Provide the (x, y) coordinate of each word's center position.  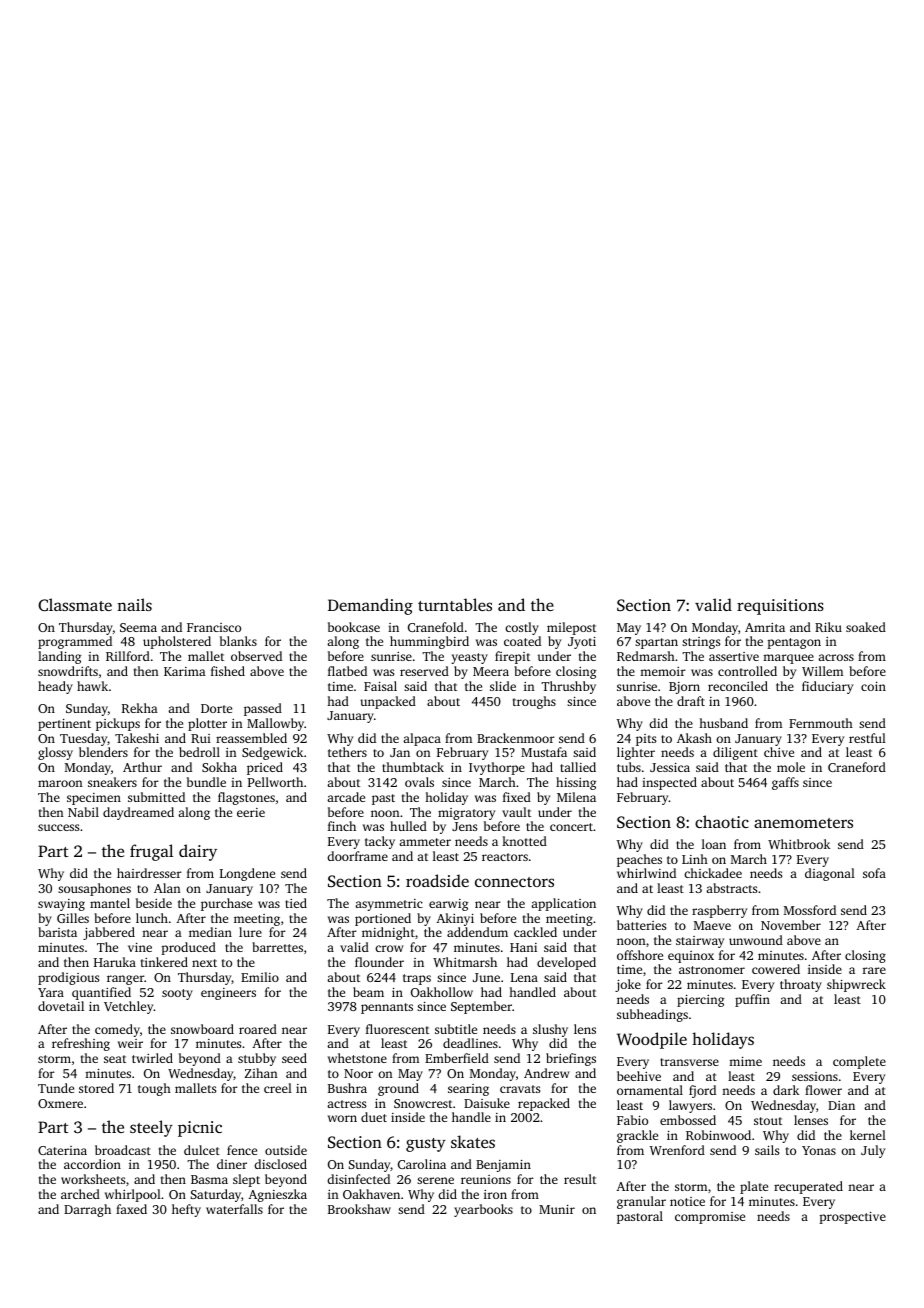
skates (473, 1141)
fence (242, 1150)
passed (263, 709)
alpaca (422, 739)
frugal (151, 852)
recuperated (808, 1187)
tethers (347, 752)
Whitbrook (799, 844)
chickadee (713, 873)
